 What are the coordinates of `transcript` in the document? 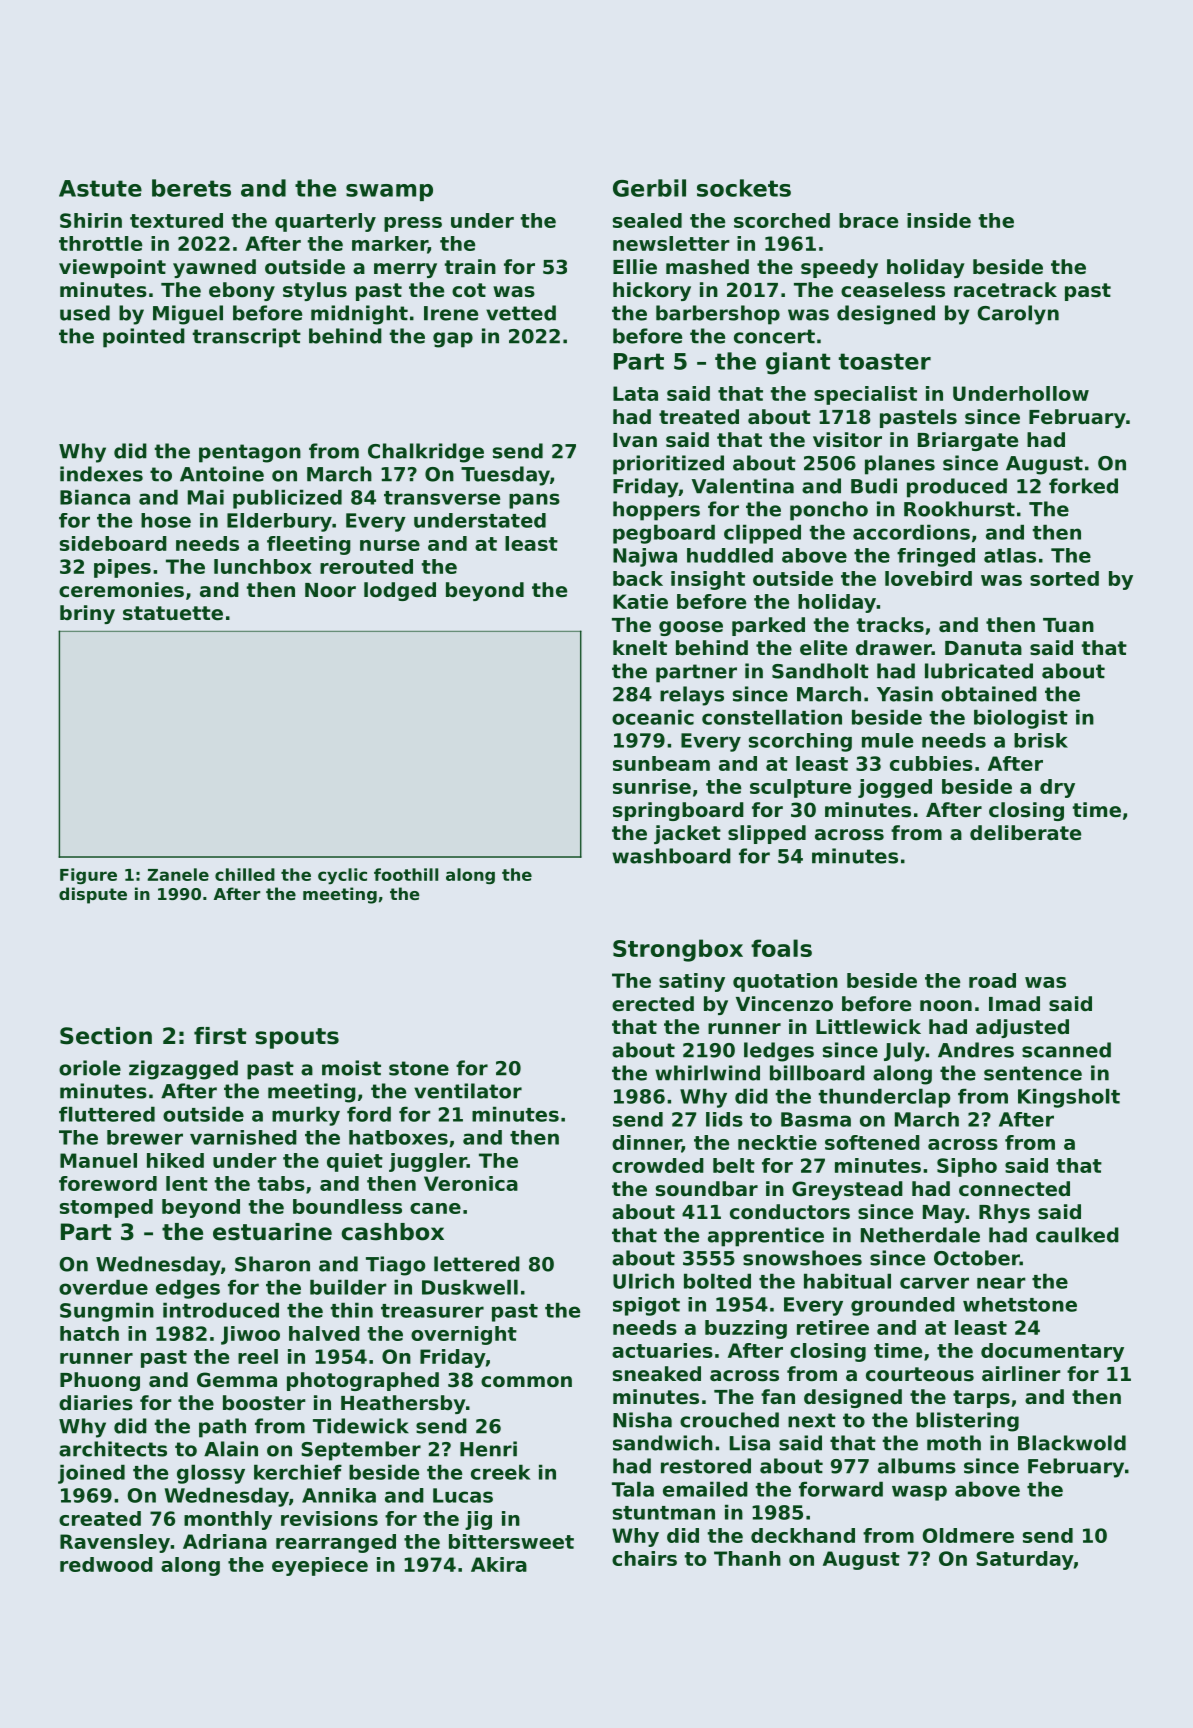 It's located at (246, 338).
